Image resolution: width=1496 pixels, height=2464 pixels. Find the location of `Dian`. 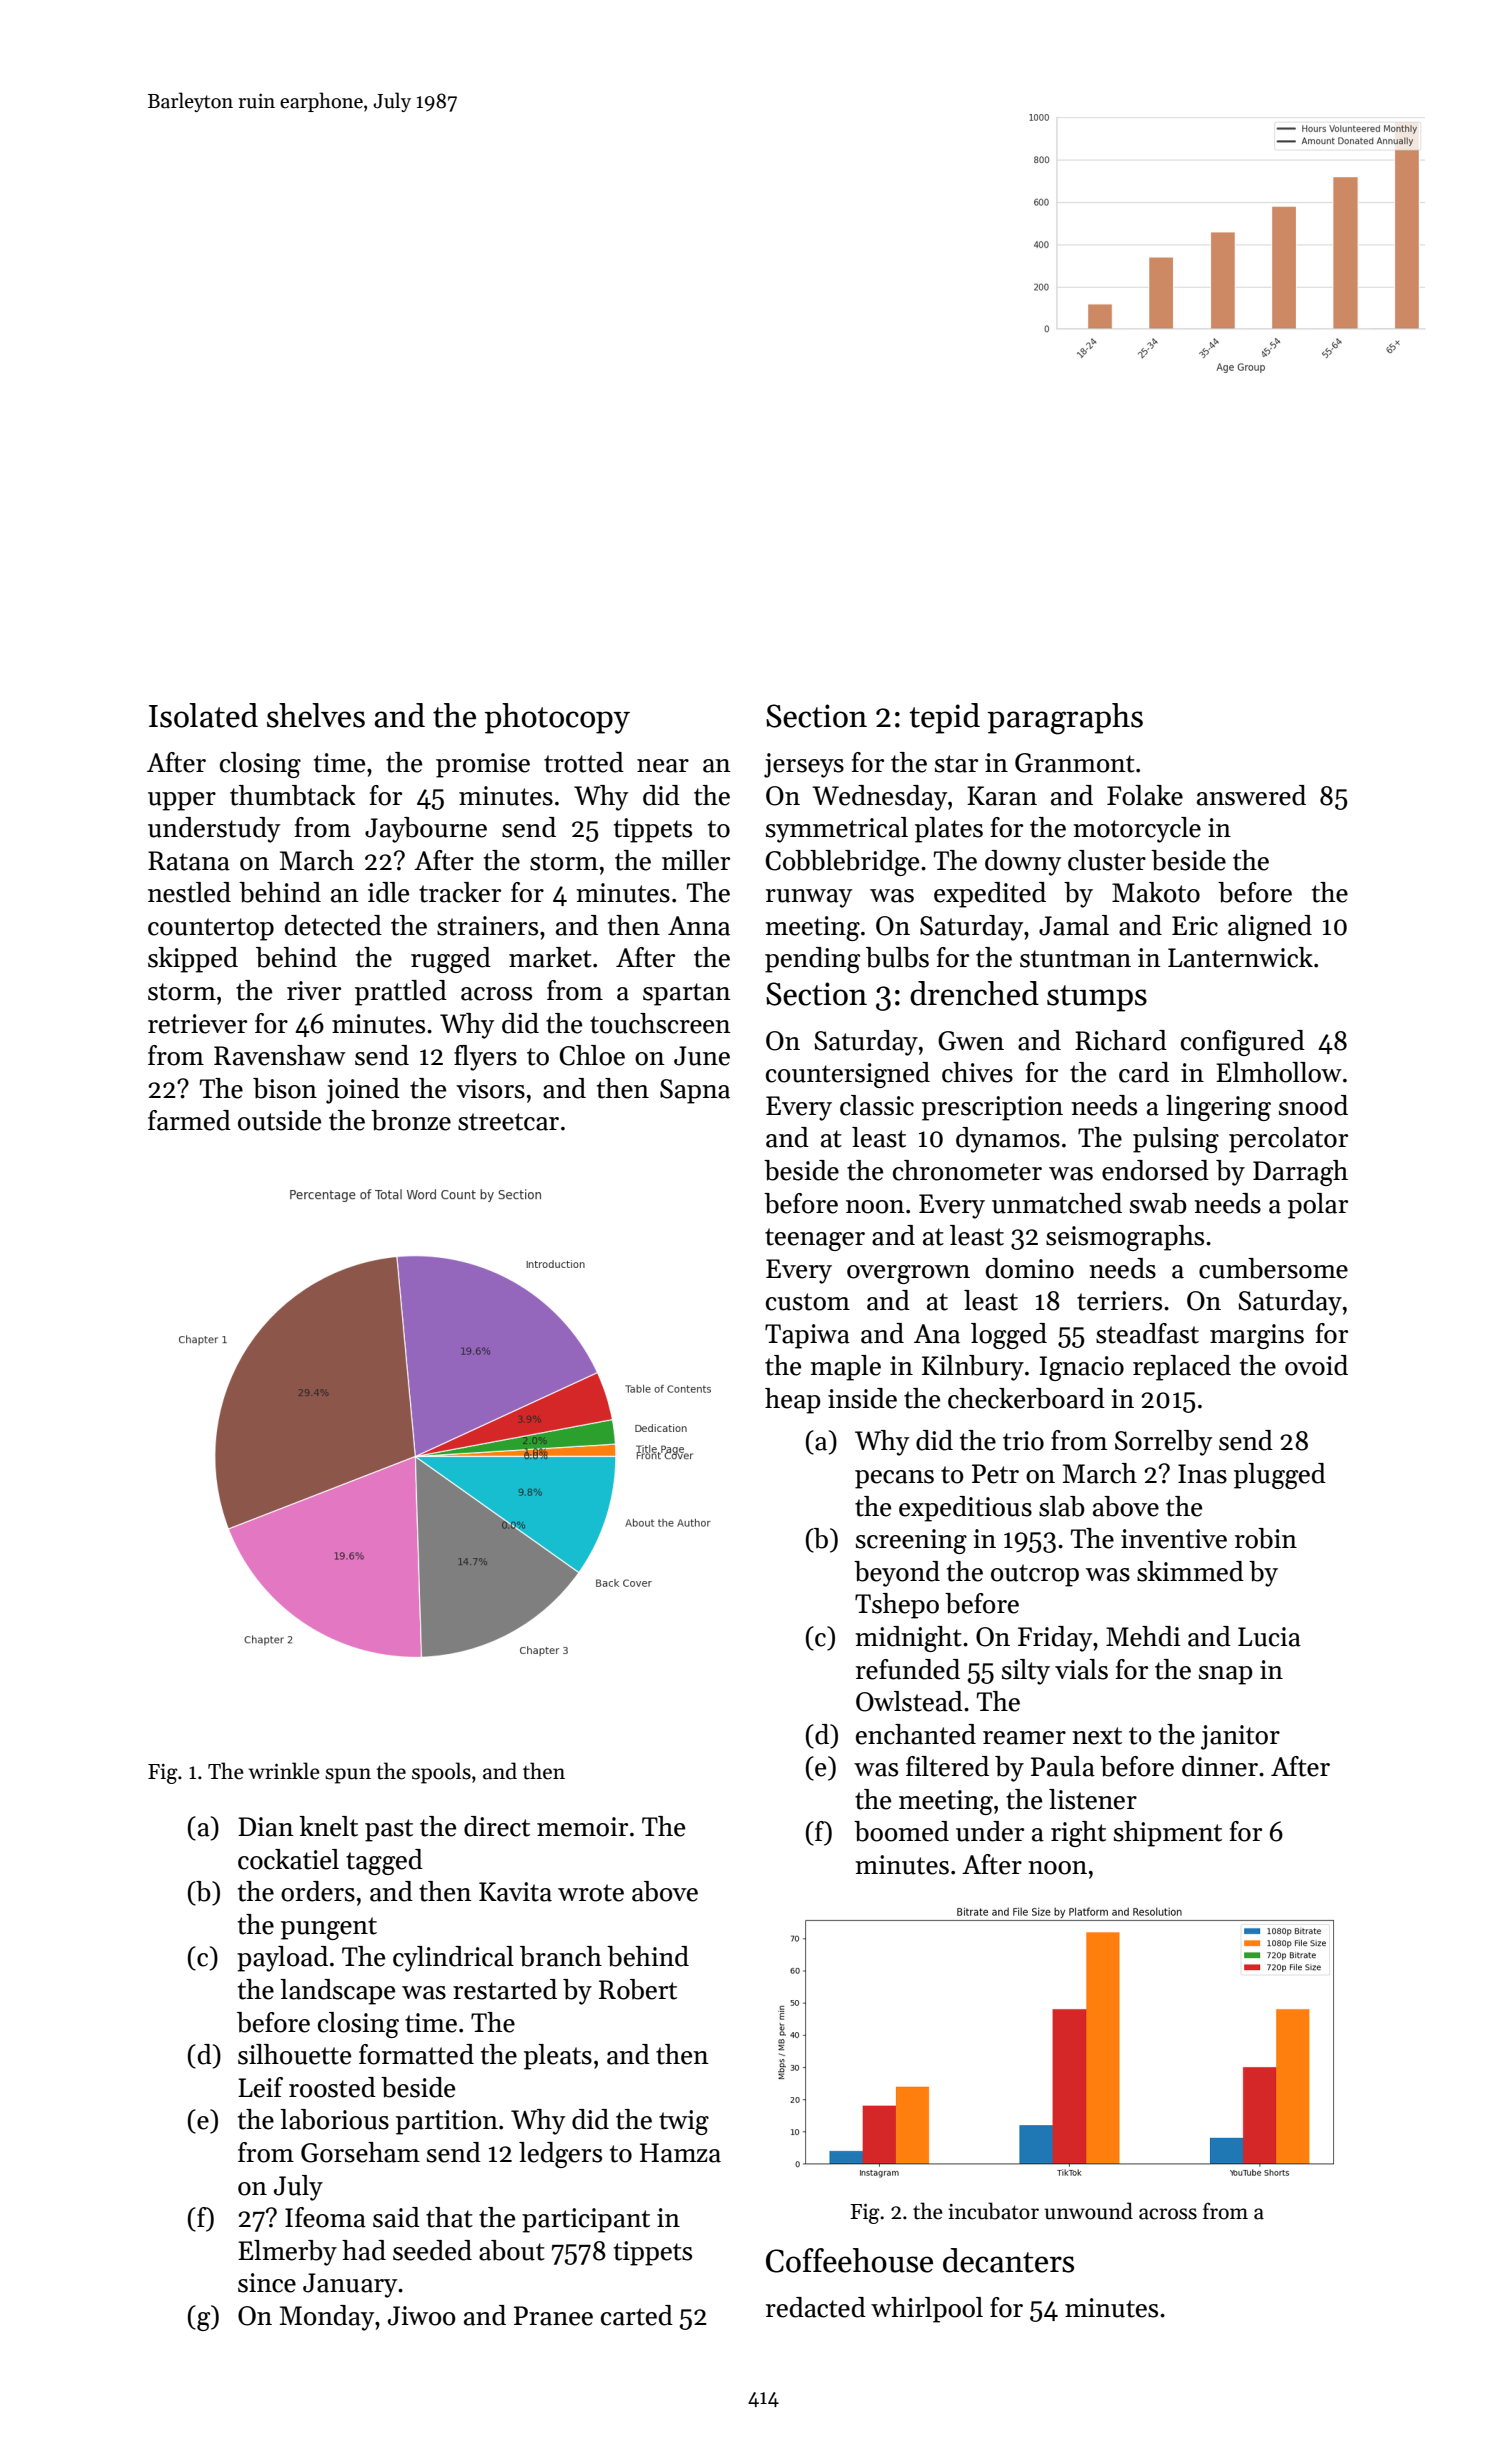

Dian is located at coordinates (266, 1827).
